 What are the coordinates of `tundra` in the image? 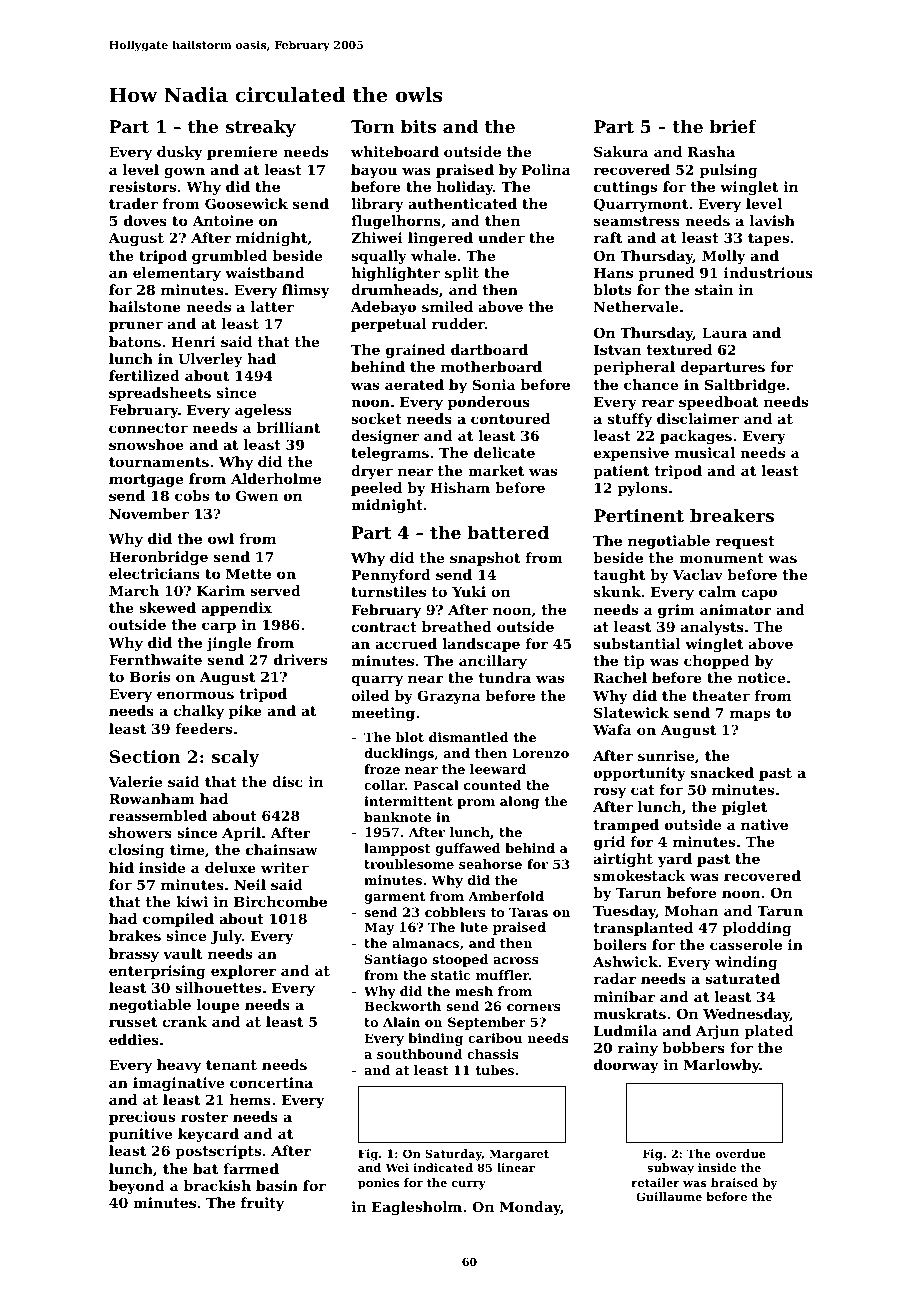 It's located at (505, 677).
